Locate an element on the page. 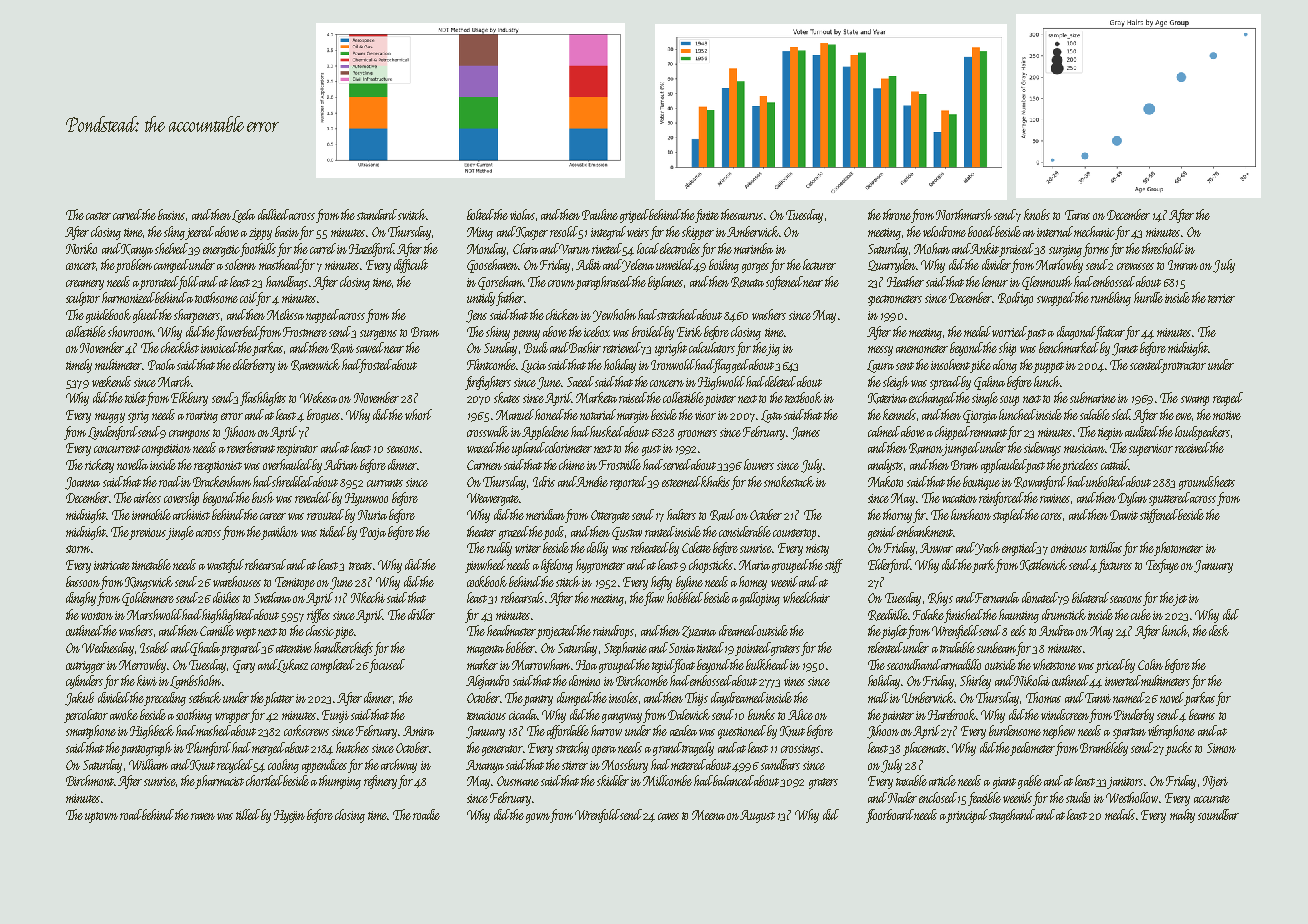  throne is located at coordinates (897, 214).
